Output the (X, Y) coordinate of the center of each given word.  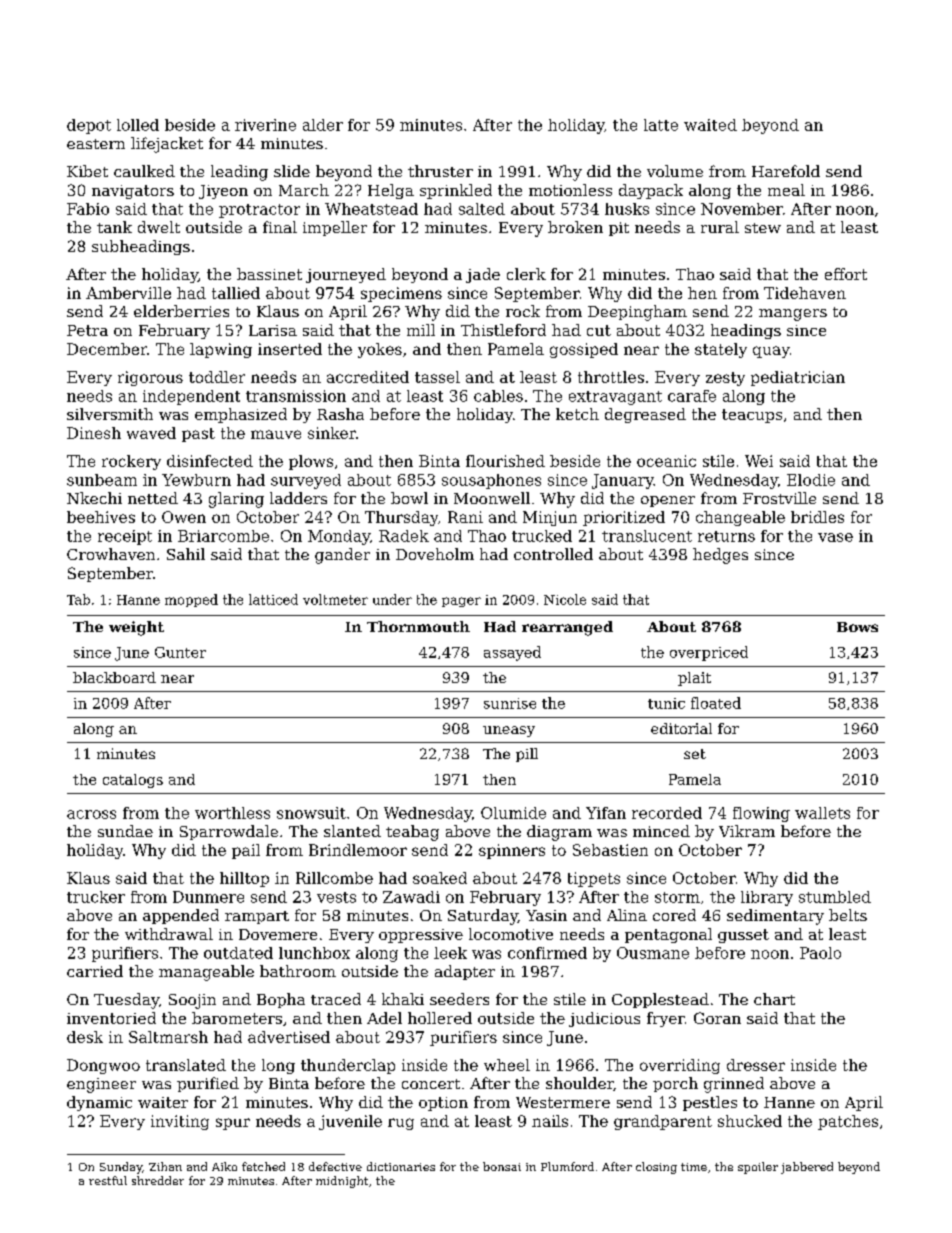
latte (661, 125)
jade (483, 275)
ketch (577, 414)
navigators (133, 192)
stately (721, 350)
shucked (750, 1121)
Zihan (165, 1166)
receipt (125, 537)
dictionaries (401, 1166)
